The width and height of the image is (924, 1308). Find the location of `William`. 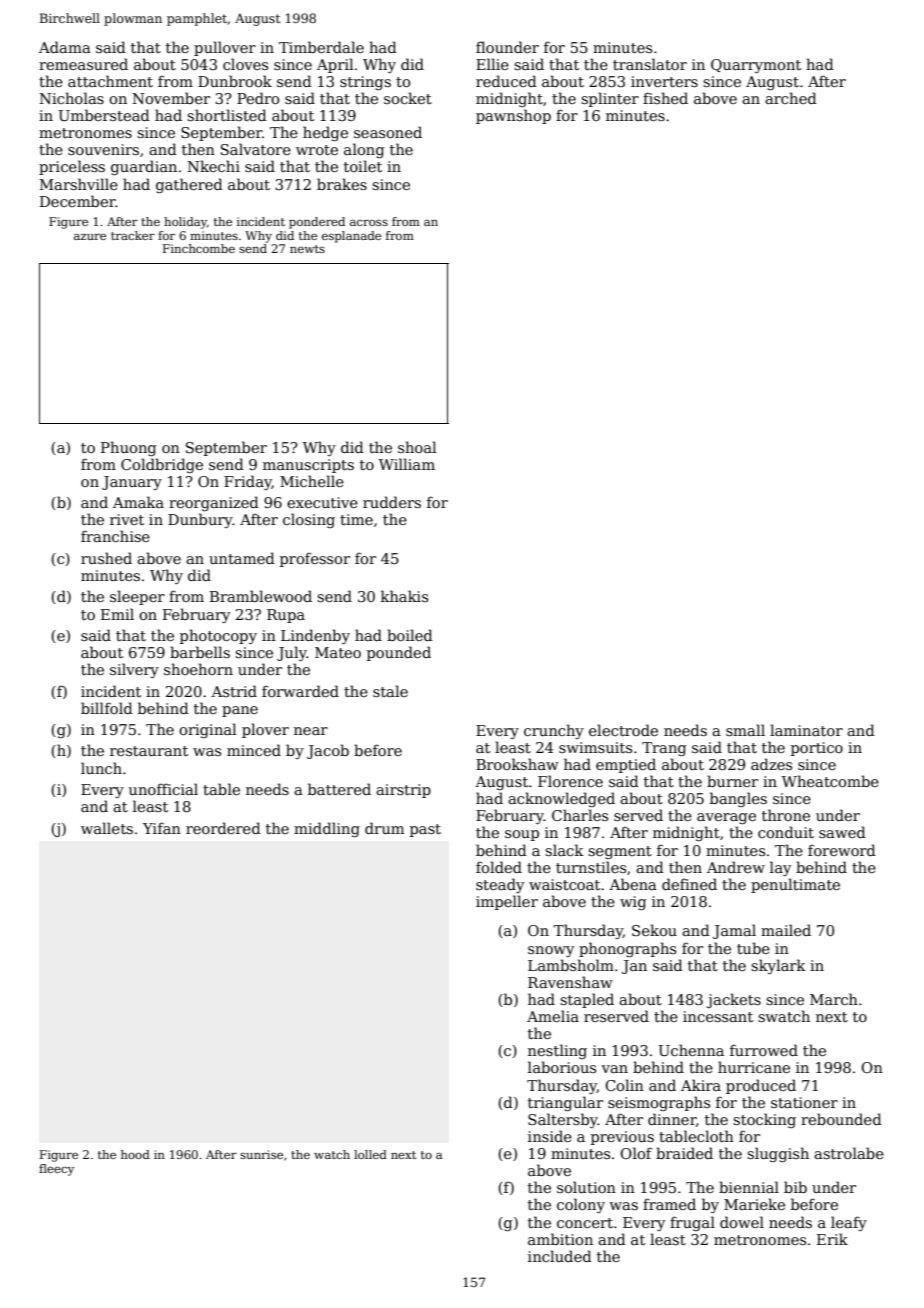

William is located at coordinates (407, 464).
